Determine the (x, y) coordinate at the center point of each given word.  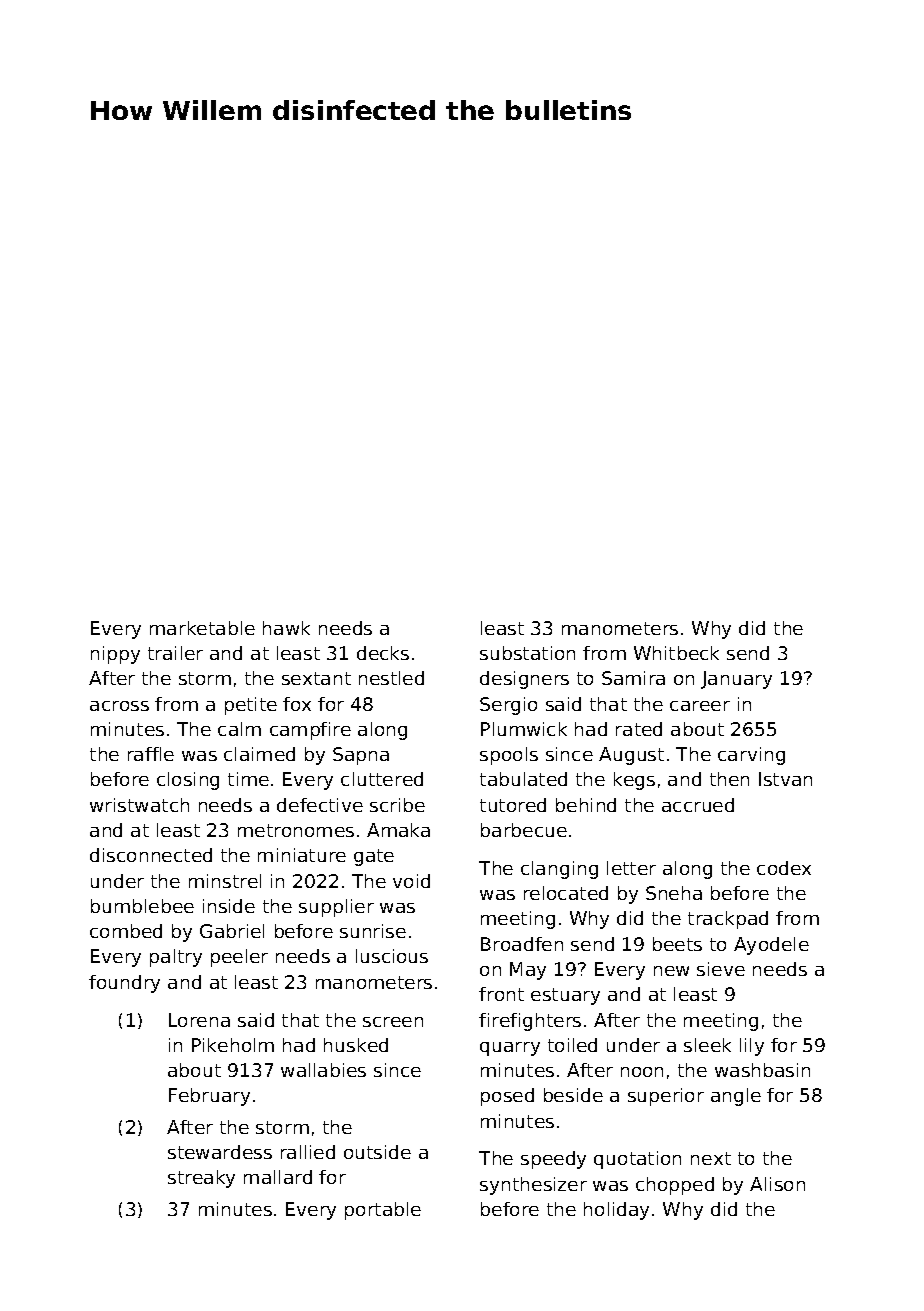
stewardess (220, 1152)
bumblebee (142, 906)
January (736, 680)
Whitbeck (676, 653)
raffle (151, 754)
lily (752, 1047)
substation (527, 653)
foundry (124, 984)
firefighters (530, 1022)
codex (784, 868)
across (119, 706)
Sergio (508, 706)
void (411, 881)
